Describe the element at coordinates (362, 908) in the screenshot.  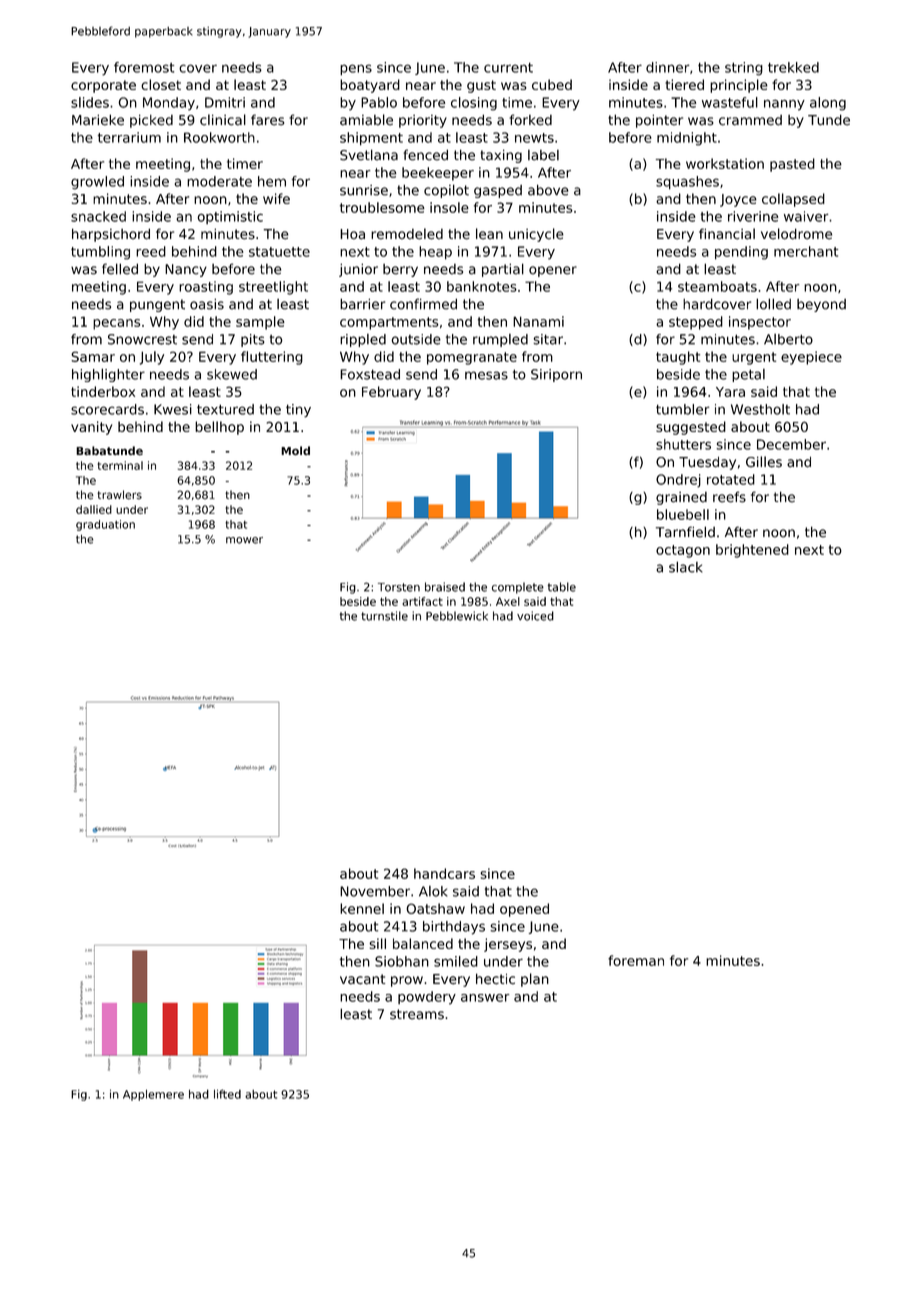
I see `kennel` at that location.
